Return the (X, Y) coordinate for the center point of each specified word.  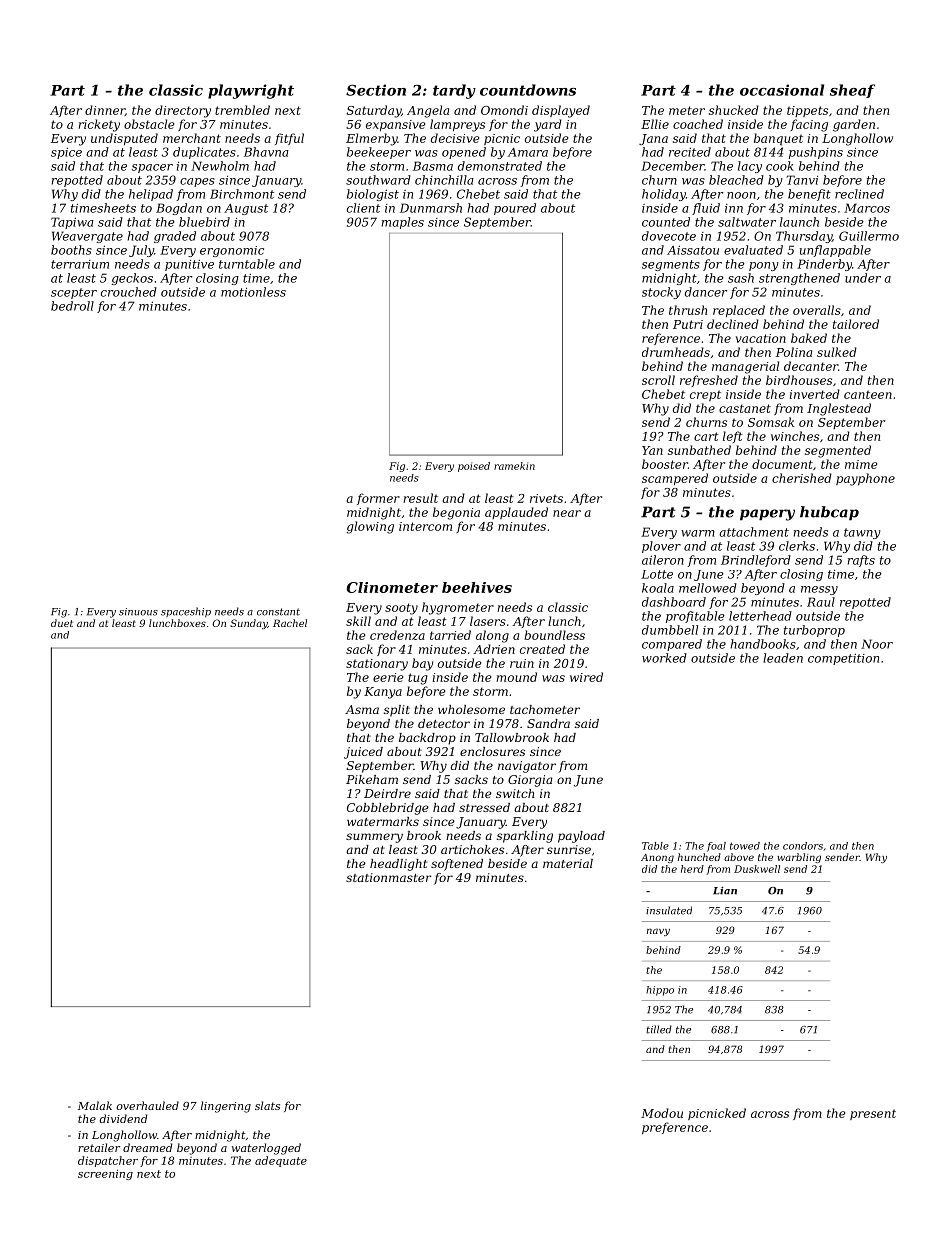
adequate (281, 1161)
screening (105, 1174)
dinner (105, 110)
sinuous (138, 612)
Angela (428, 111)
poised (474, 467)
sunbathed (699, 450)
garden (854, 125)
